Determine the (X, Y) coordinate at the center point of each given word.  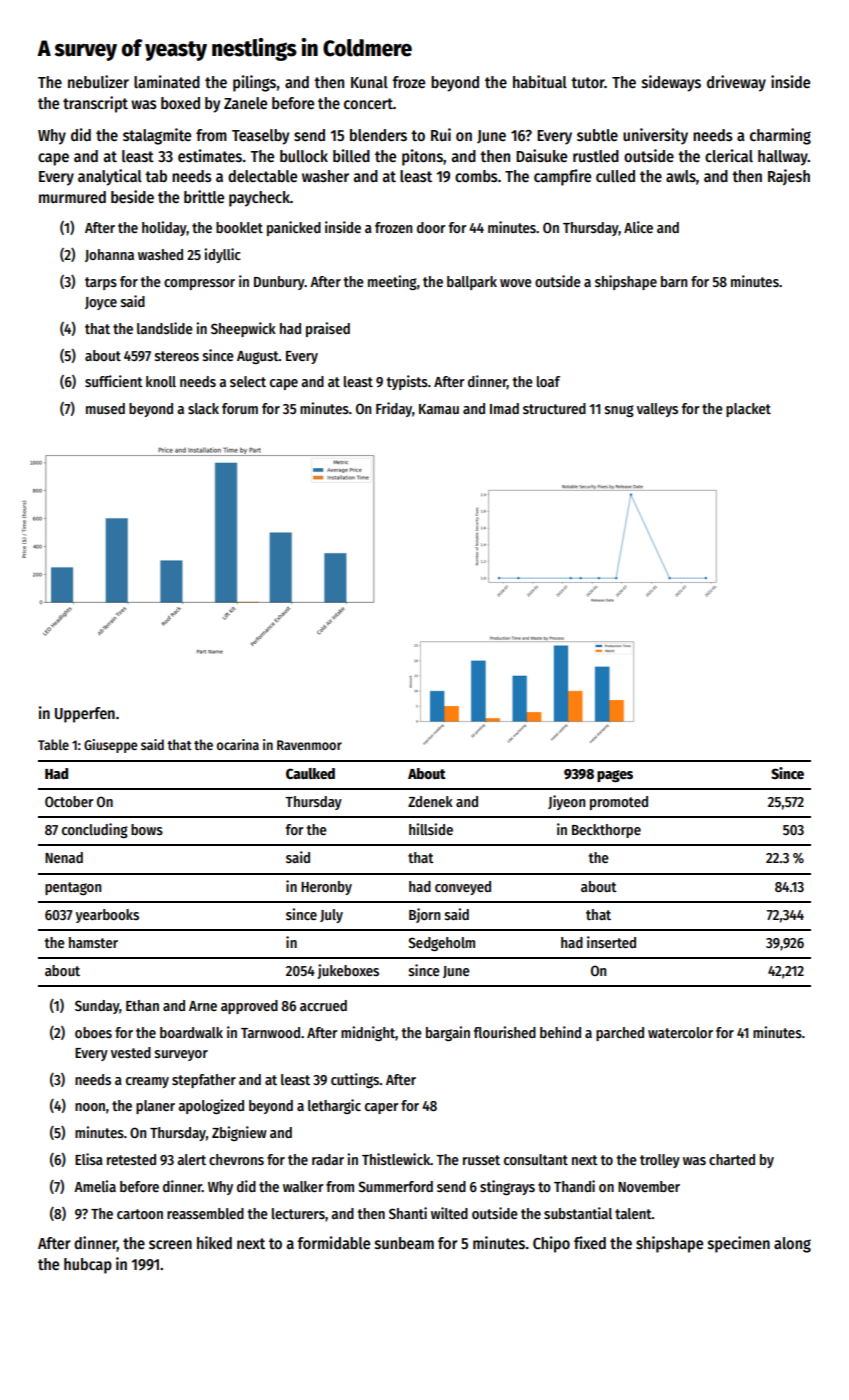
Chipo (551, 1244)
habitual (540, 81)
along (792, 1245)
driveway (736, 83)
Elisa (89, 1159)
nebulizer (98, 81)
